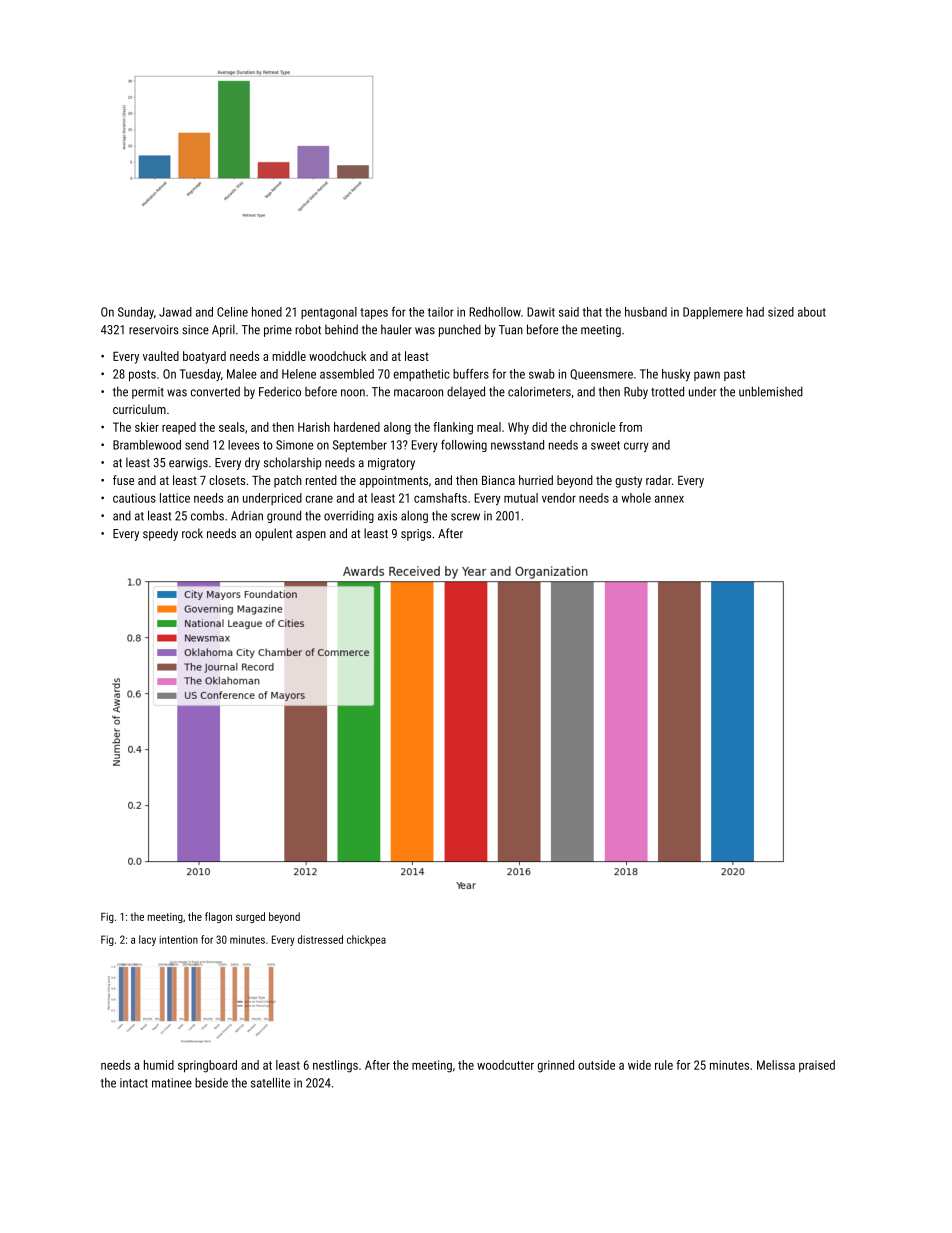 Image resolution: width=952 pixels, height=1233 pixels. Describe the element at coordinates (812, 312) in the page. I see `about` at that location.
